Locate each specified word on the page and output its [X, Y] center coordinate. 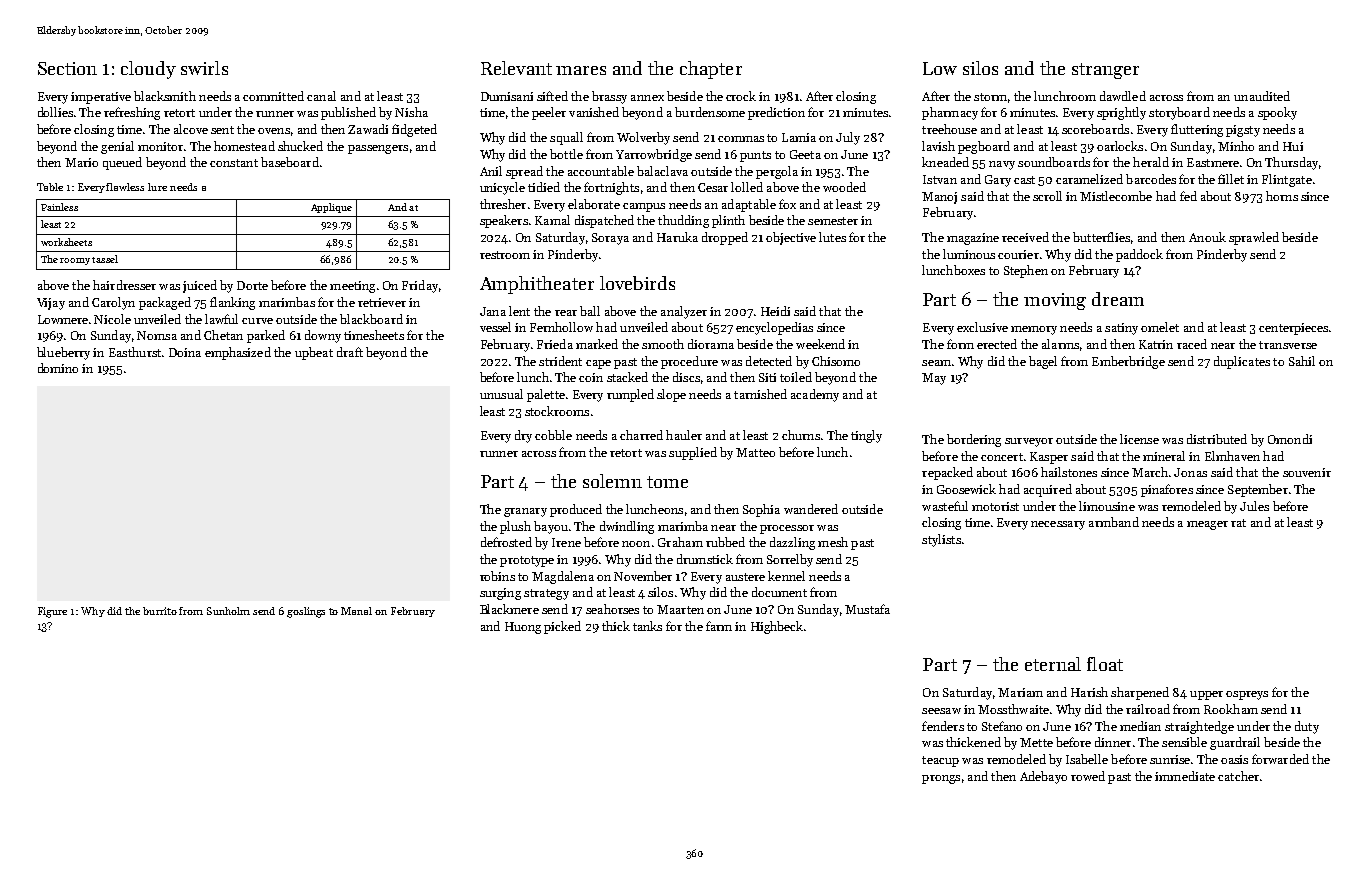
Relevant [516, 68]
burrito [160, 611]
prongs [941, 779]
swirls [204, 68]
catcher [1238, 776]
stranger [1105, 71]
